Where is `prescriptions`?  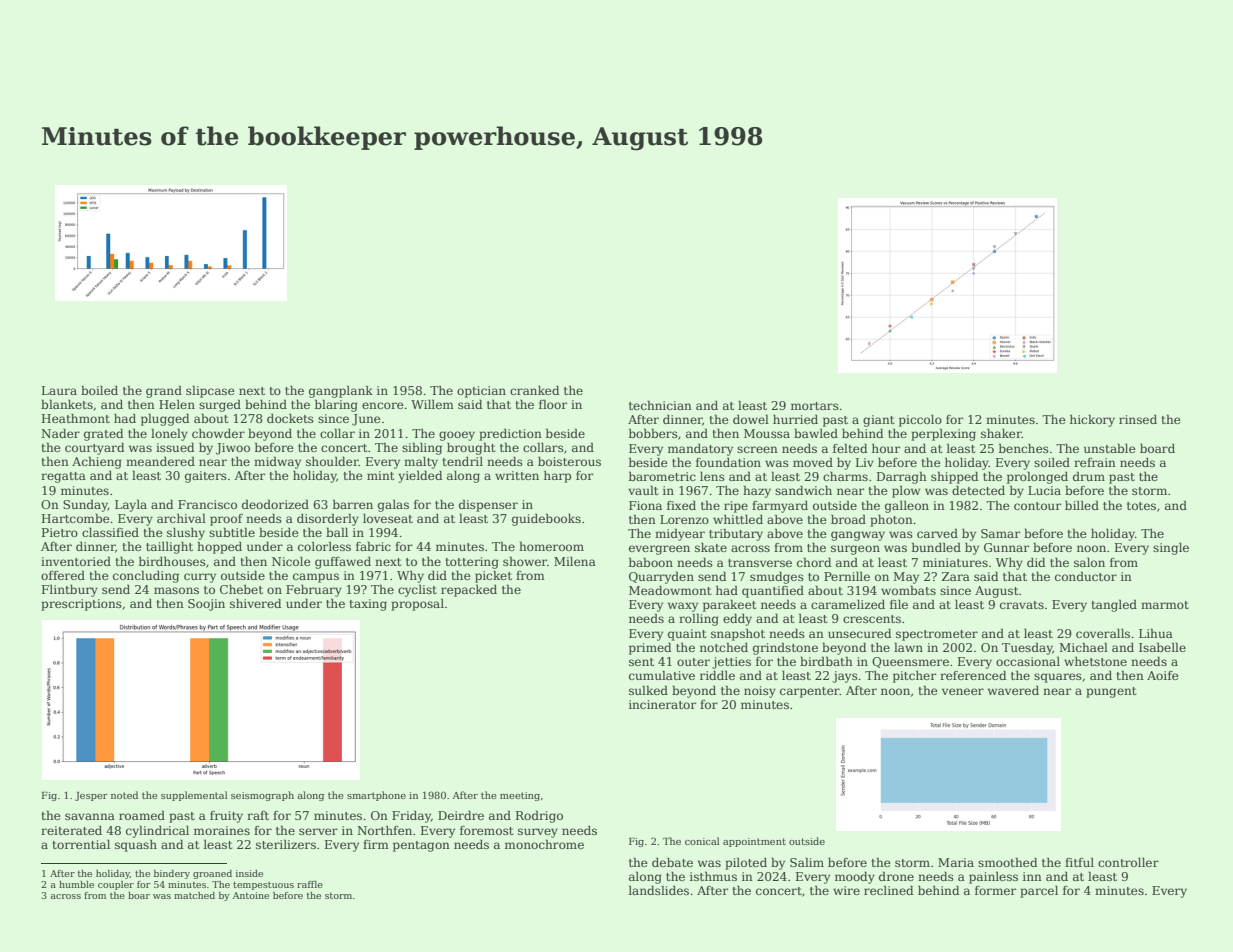
prescriptions is located at coordinates (81, 605).
